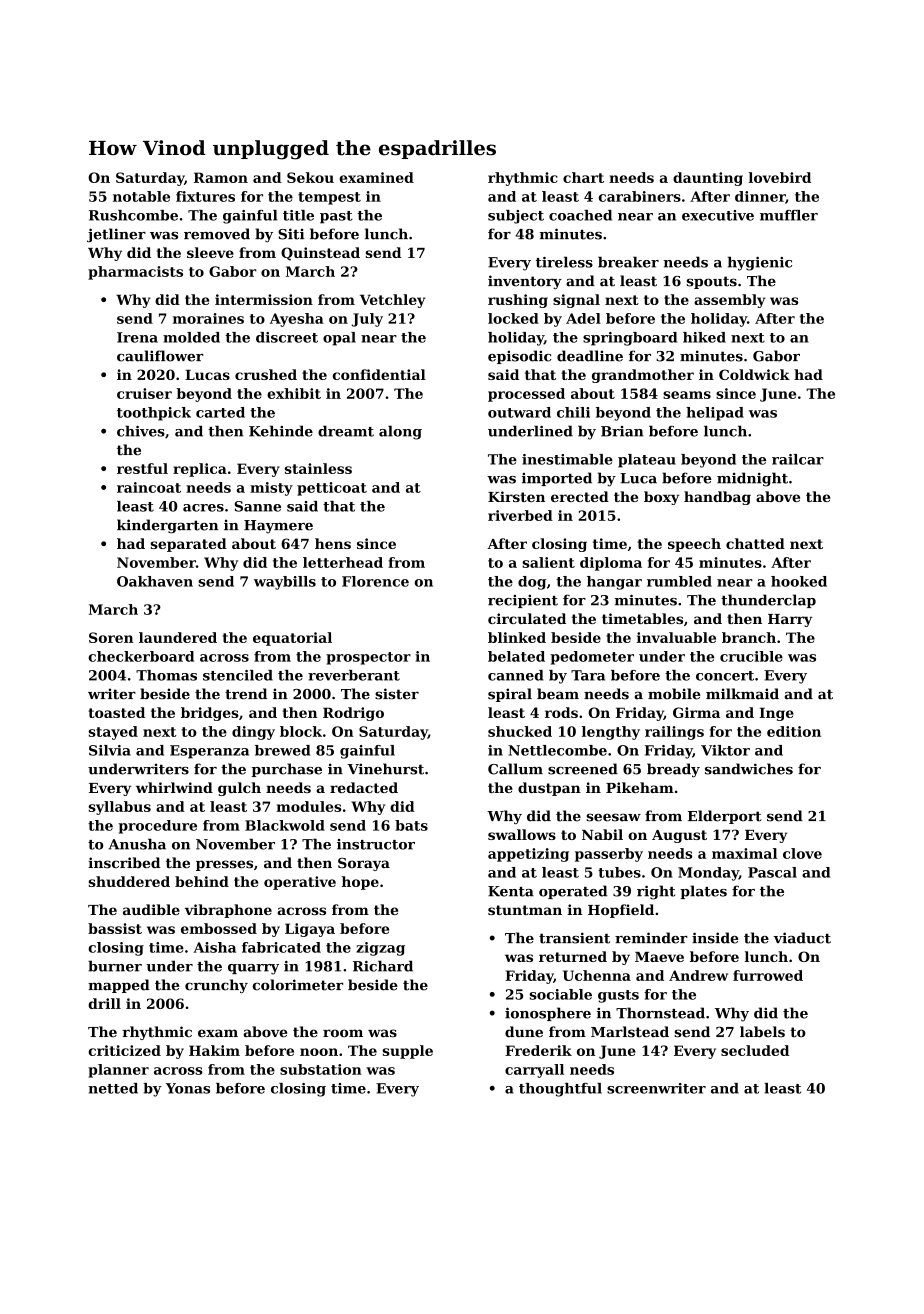  What do you see at coordinates (188, 1088) in the screenshot?
I see `Yonas` at bounding box center [188, 1088].
